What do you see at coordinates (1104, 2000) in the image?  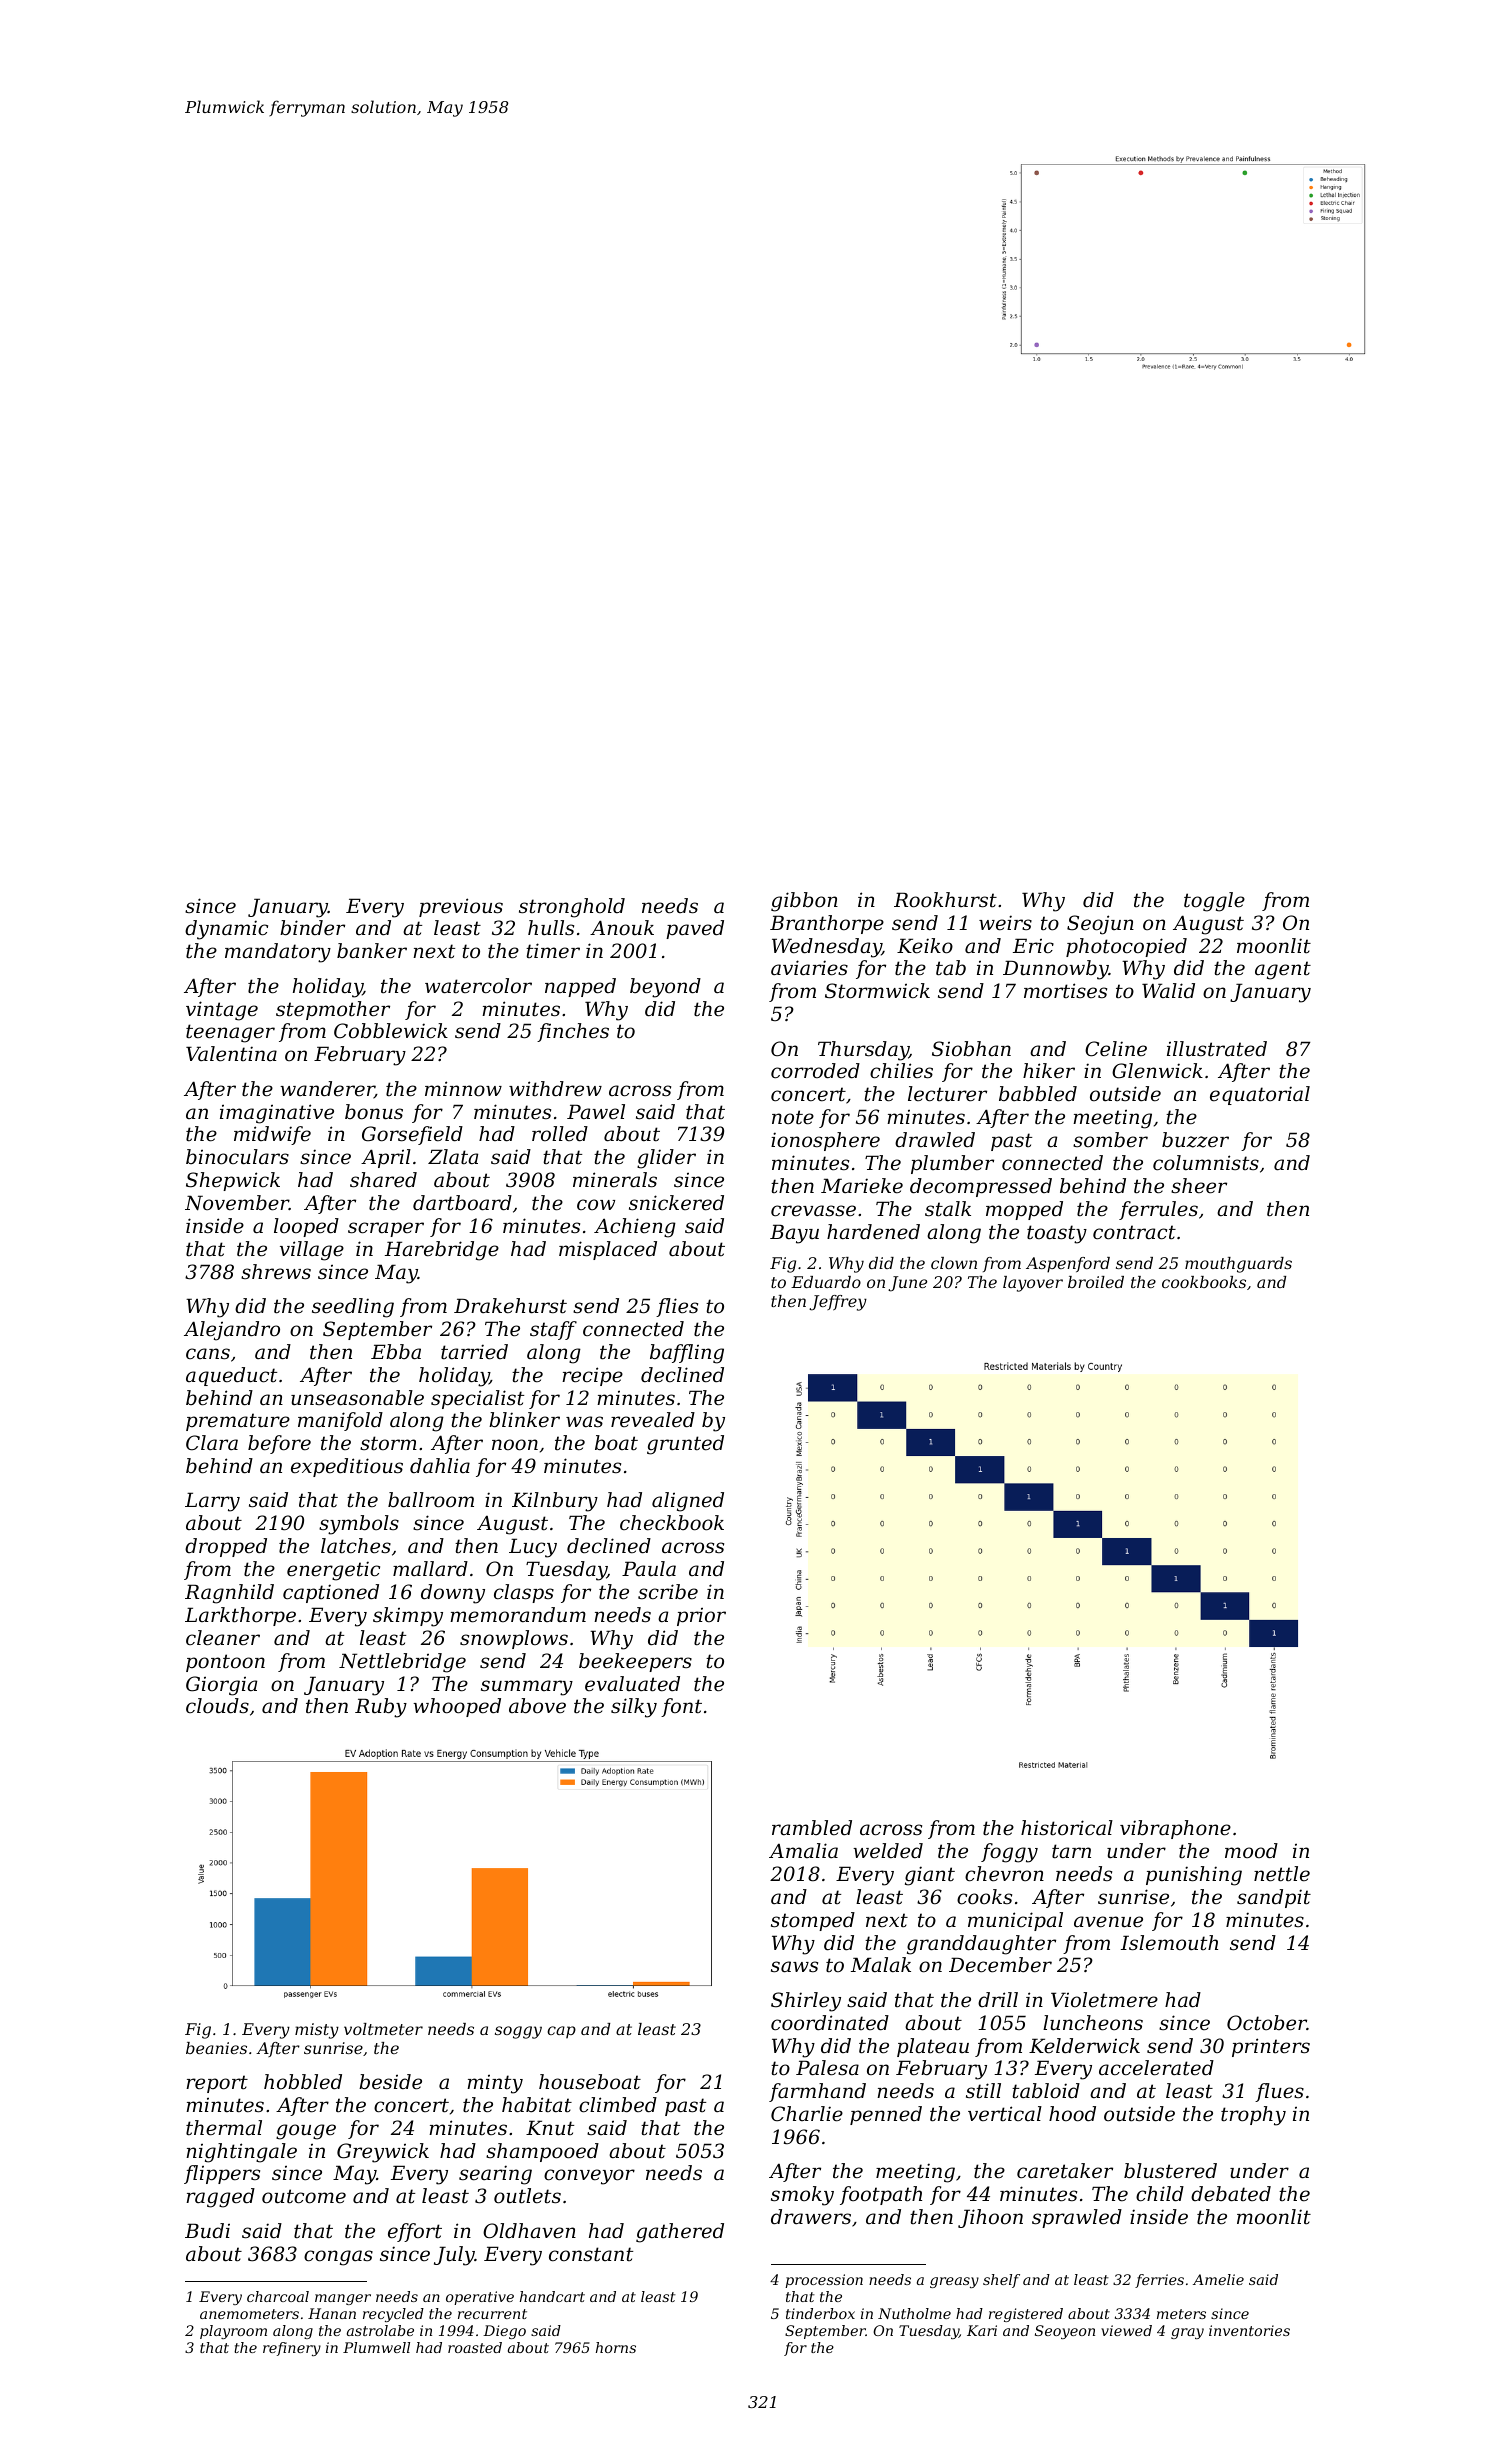 I see `Violetmere` at bounding box center [1104, 2000].
